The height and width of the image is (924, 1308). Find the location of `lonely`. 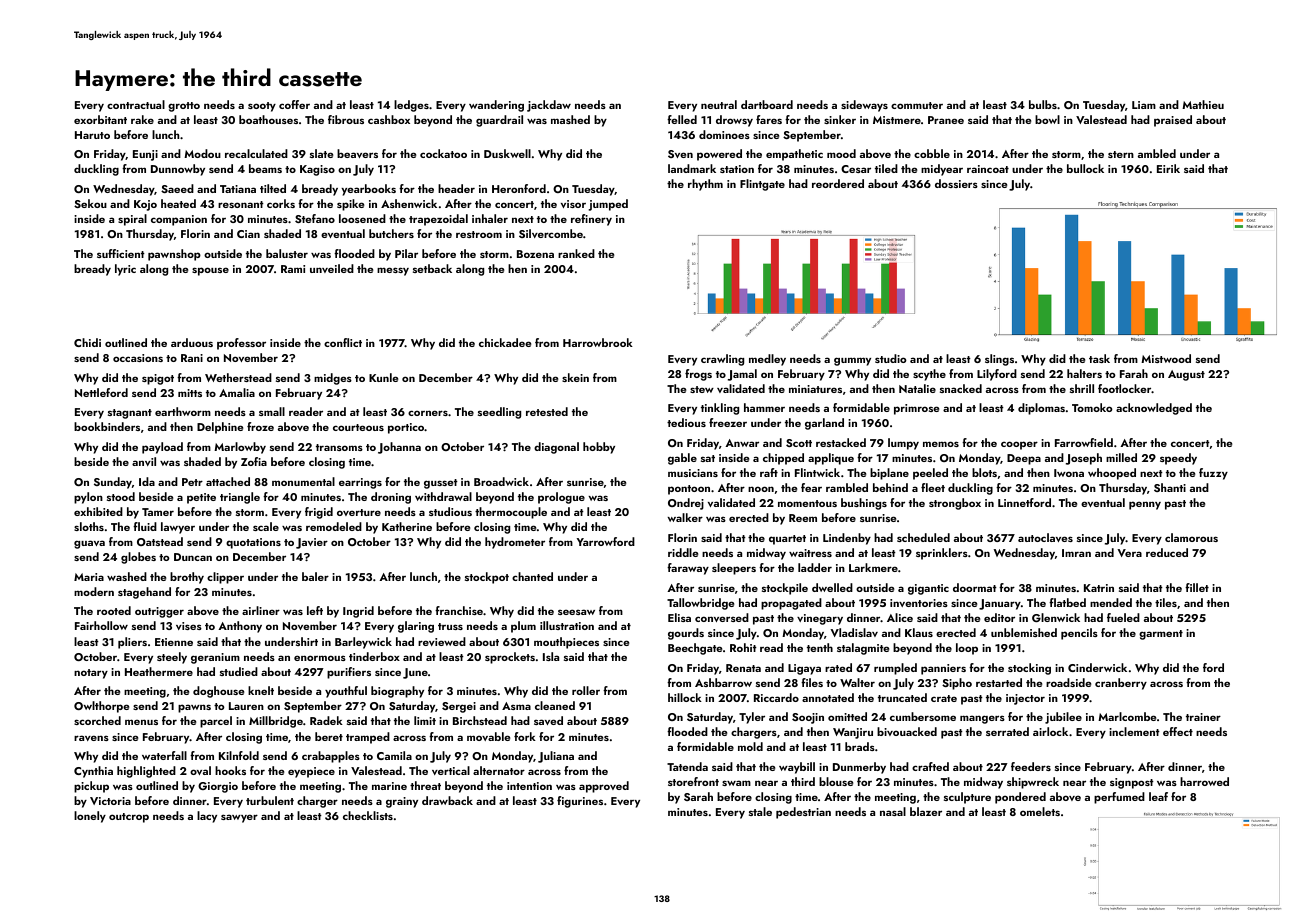

lonely is located at coordinates (90, 817).
